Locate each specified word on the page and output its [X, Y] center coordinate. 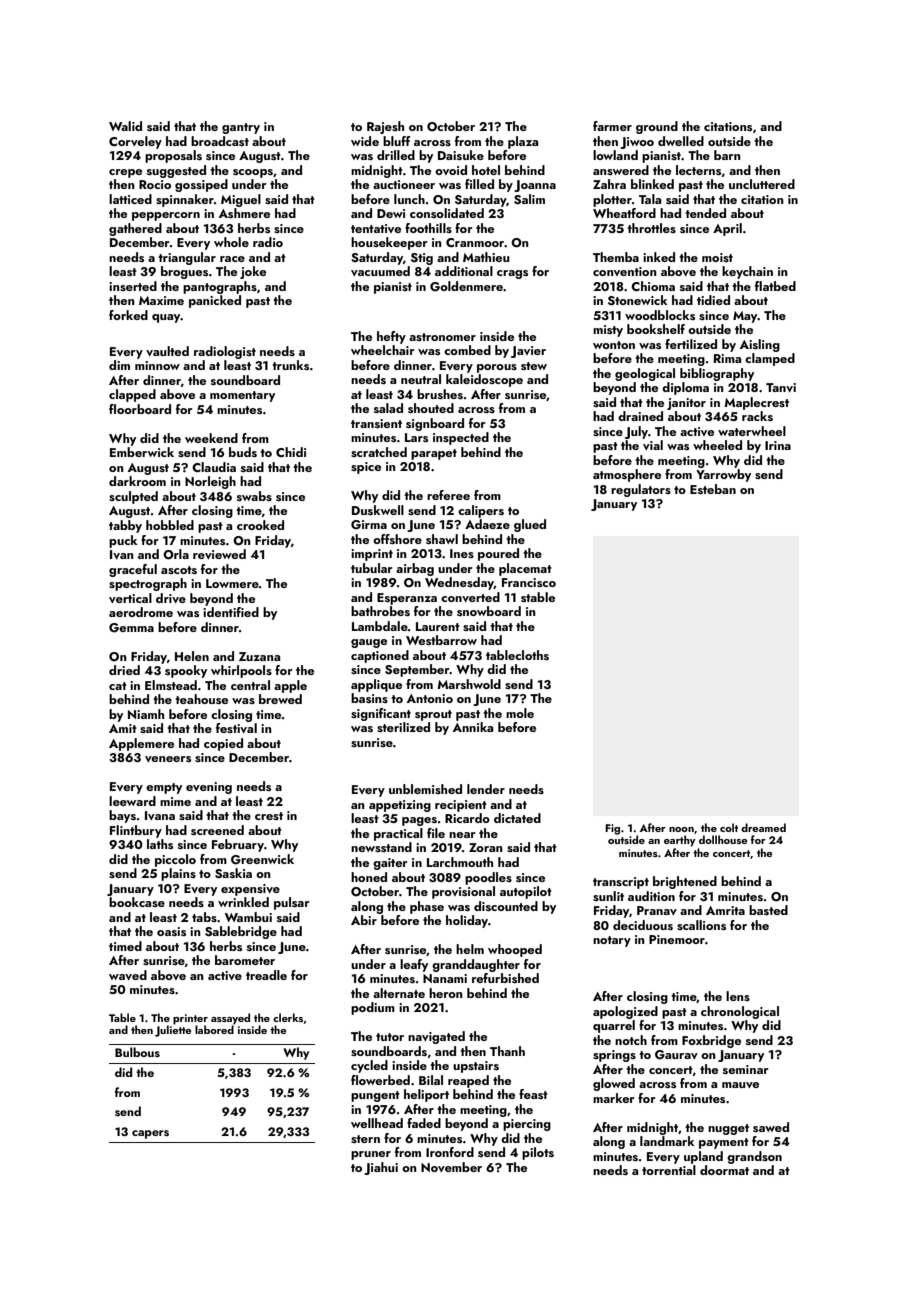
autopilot [526, 892]
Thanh [507, 1051]
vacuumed [380, 271]
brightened [685, 882]
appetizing [400, 806]
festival [236, 728]
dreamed [763, 827]
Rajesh [385, 127]
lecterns [698, 170]
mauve [740, 1085]
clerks [288, 1017]
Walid [125, 126]
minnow [157, 365]
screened [217, 830]
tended [705, 213]
